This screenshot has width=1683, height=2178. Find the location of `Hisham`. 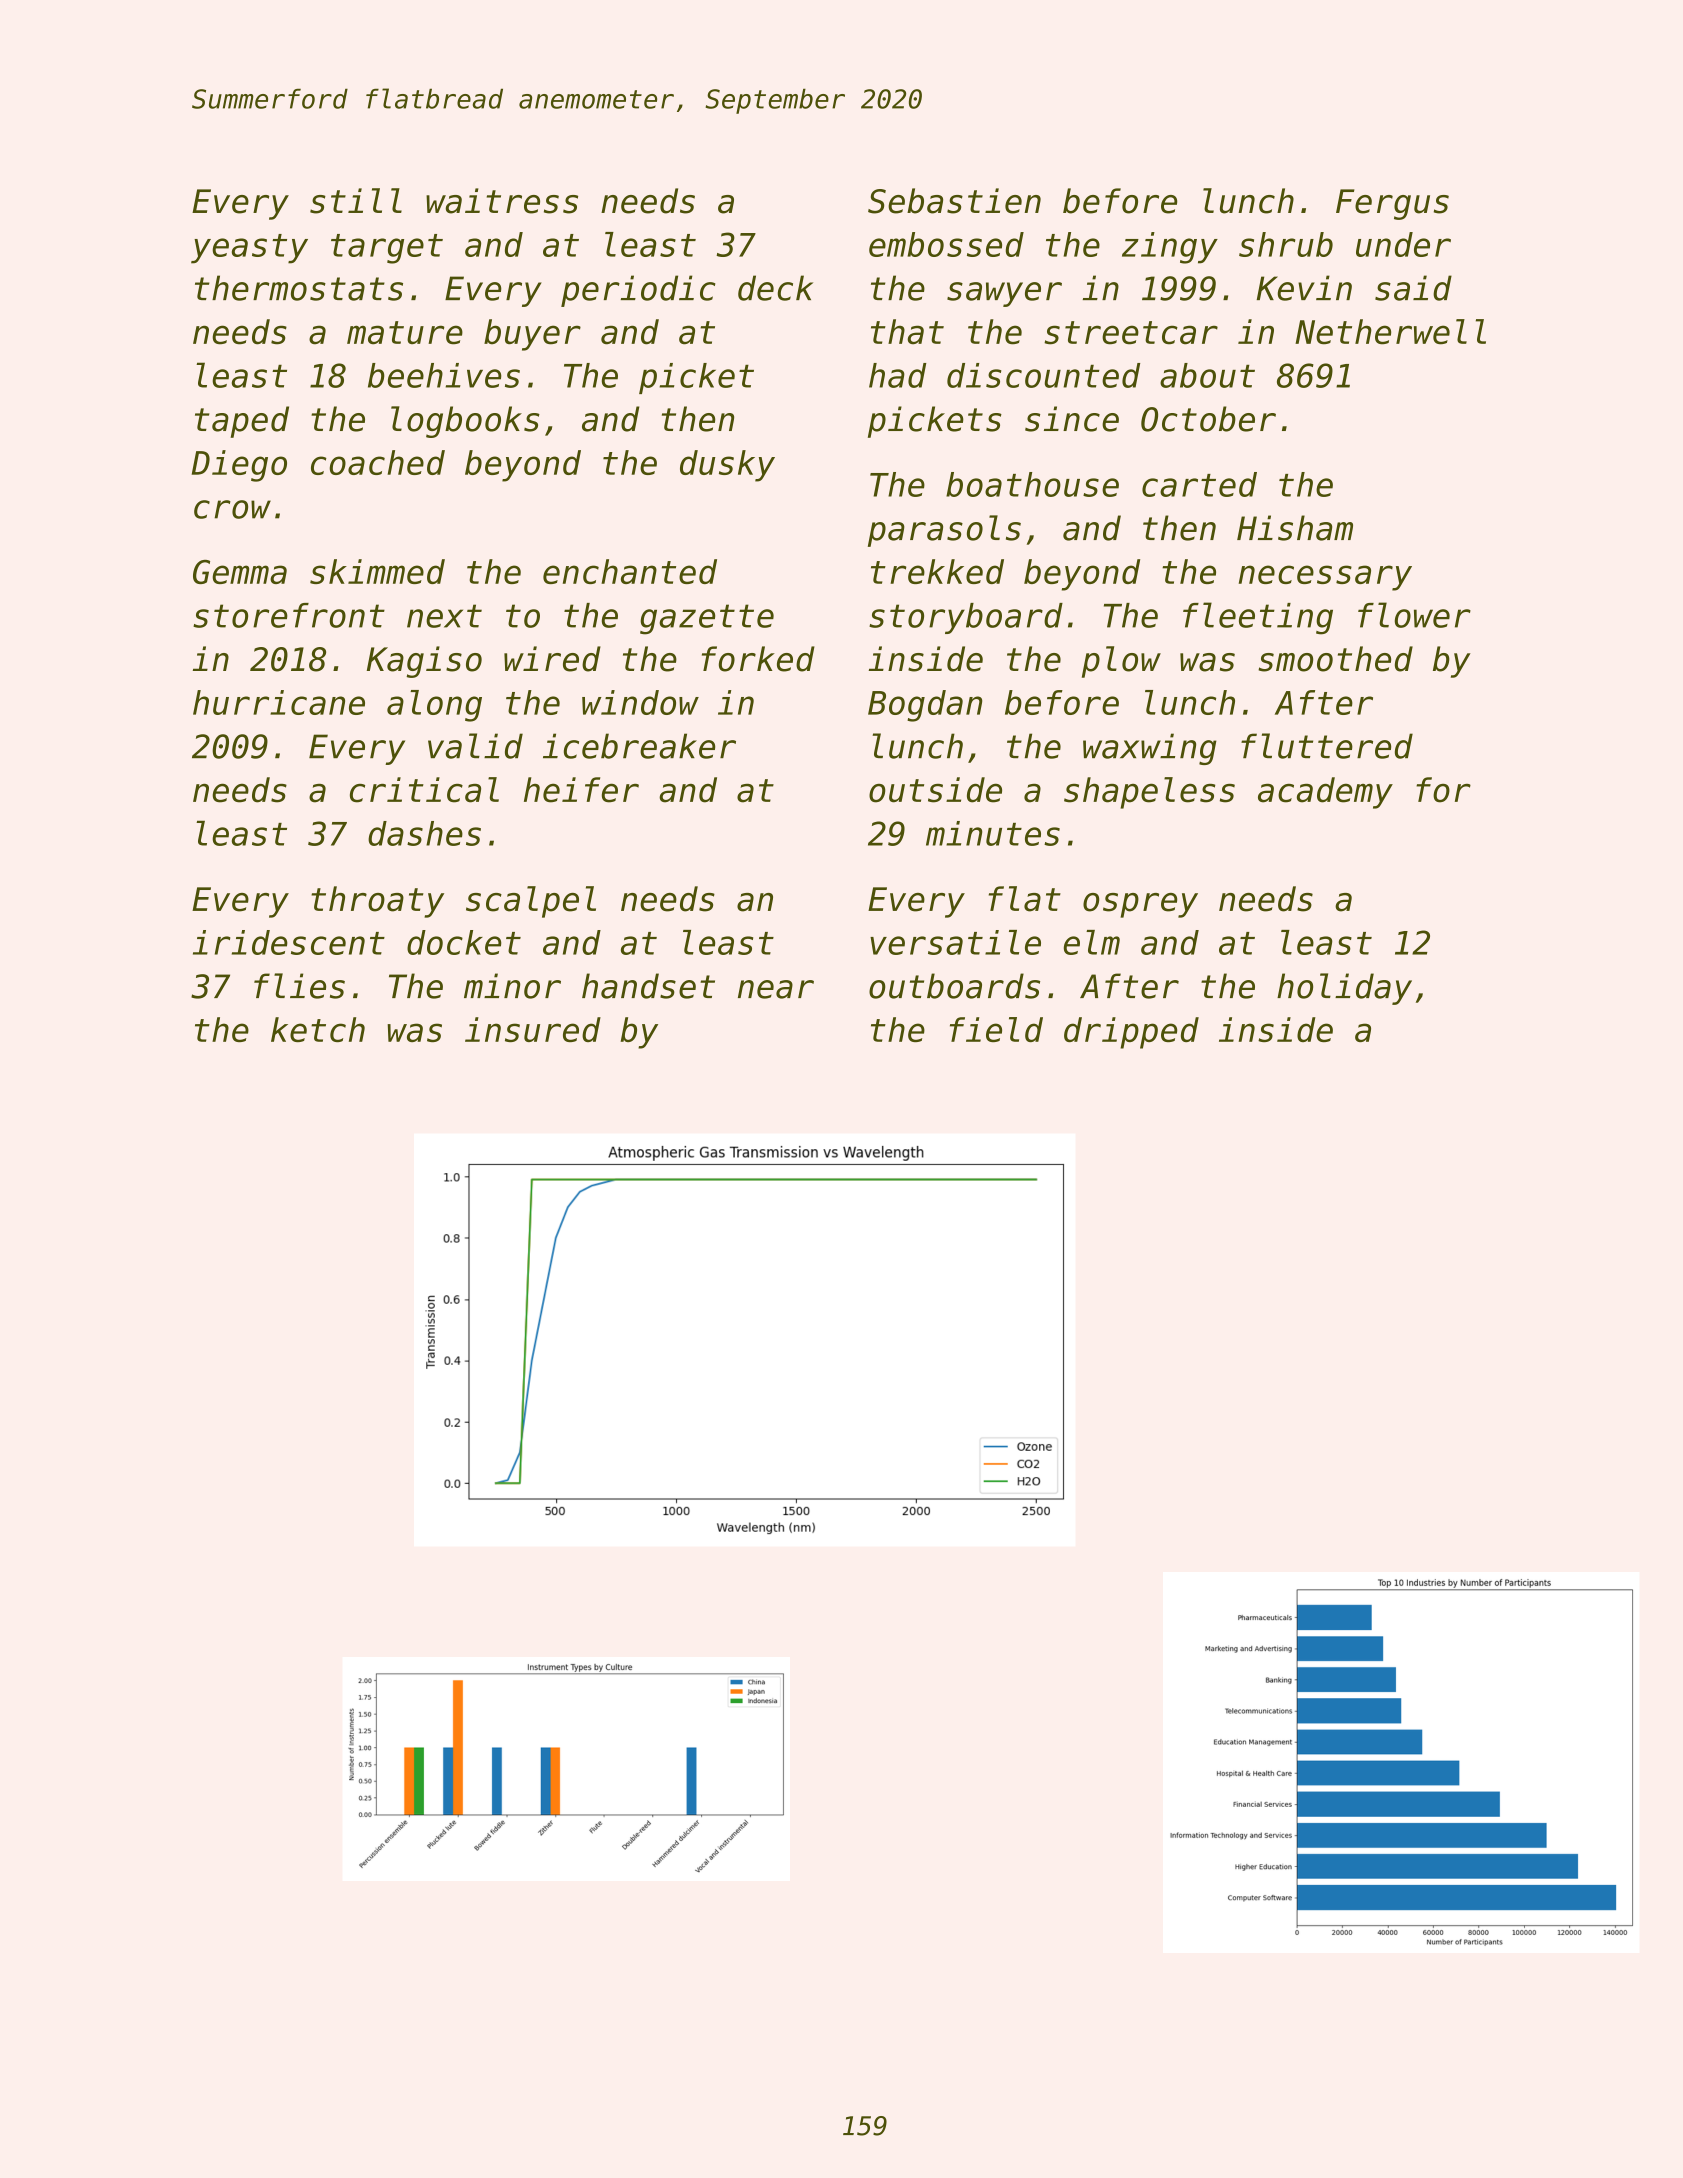

Hisham is located at coordinates (1295, 528).
